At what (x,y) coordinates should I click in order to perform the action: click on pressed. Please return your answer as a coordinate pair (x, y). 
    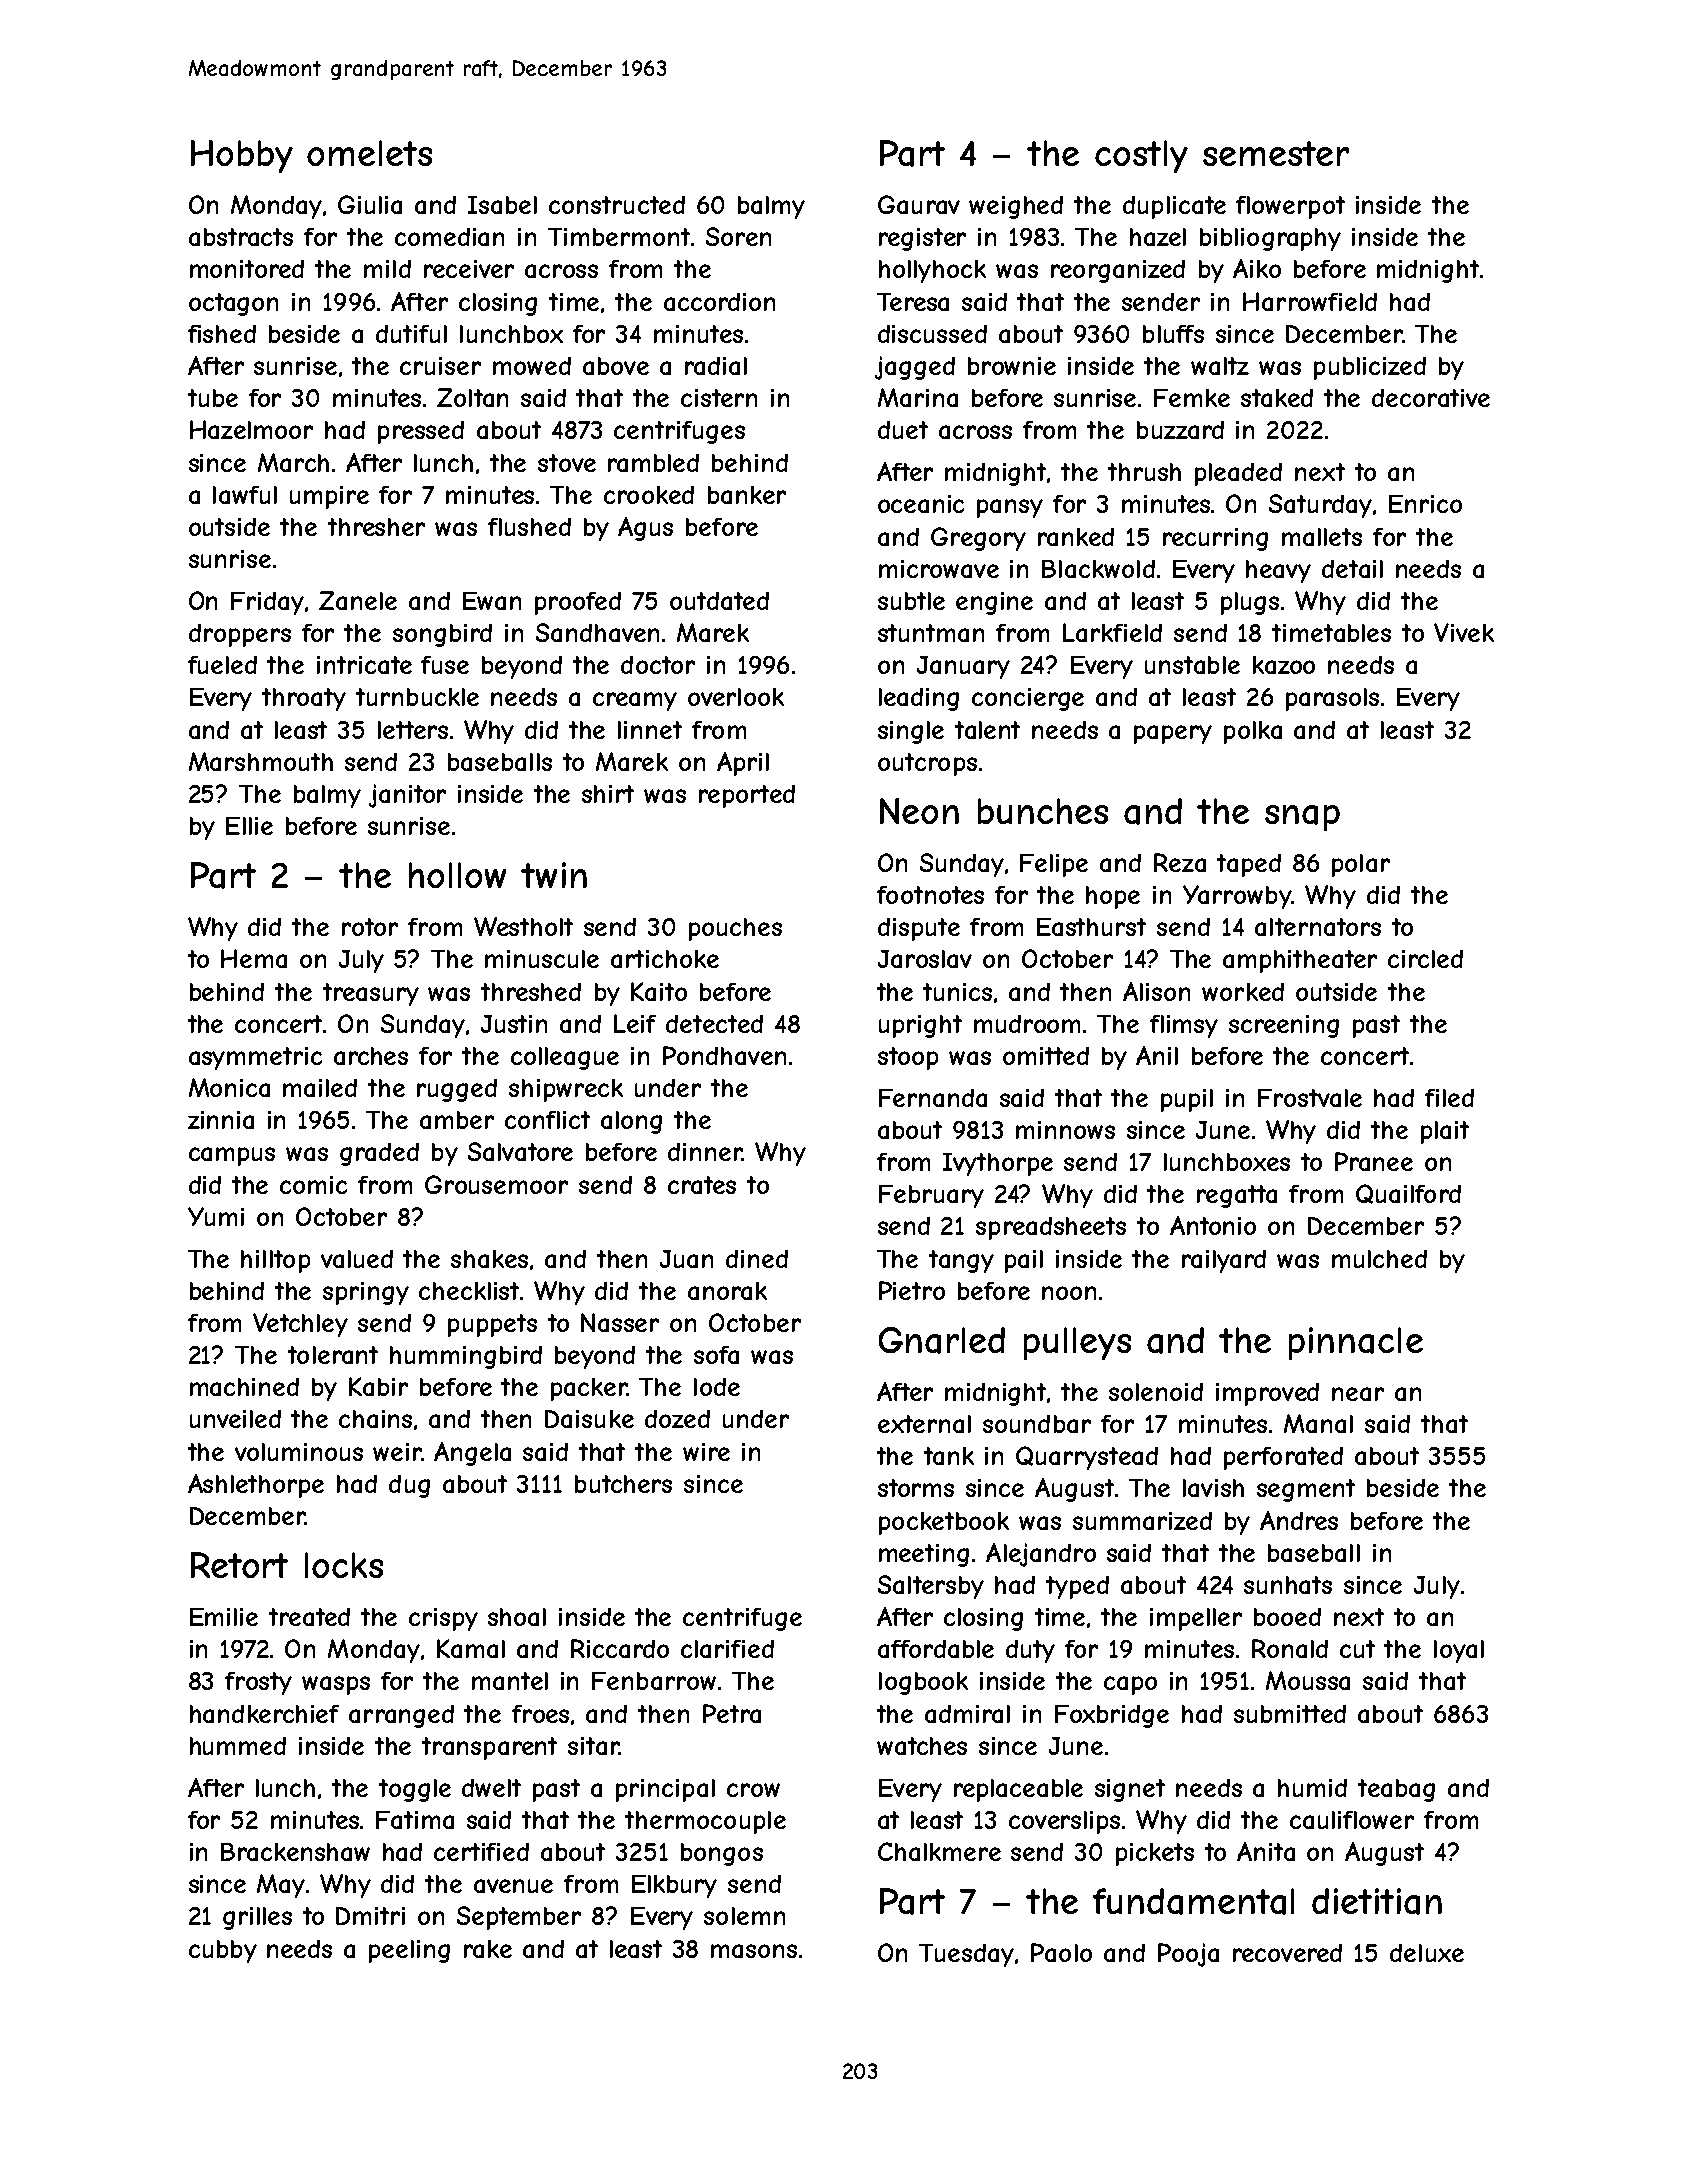
    Looking at the image, I should click on (421, 432).
